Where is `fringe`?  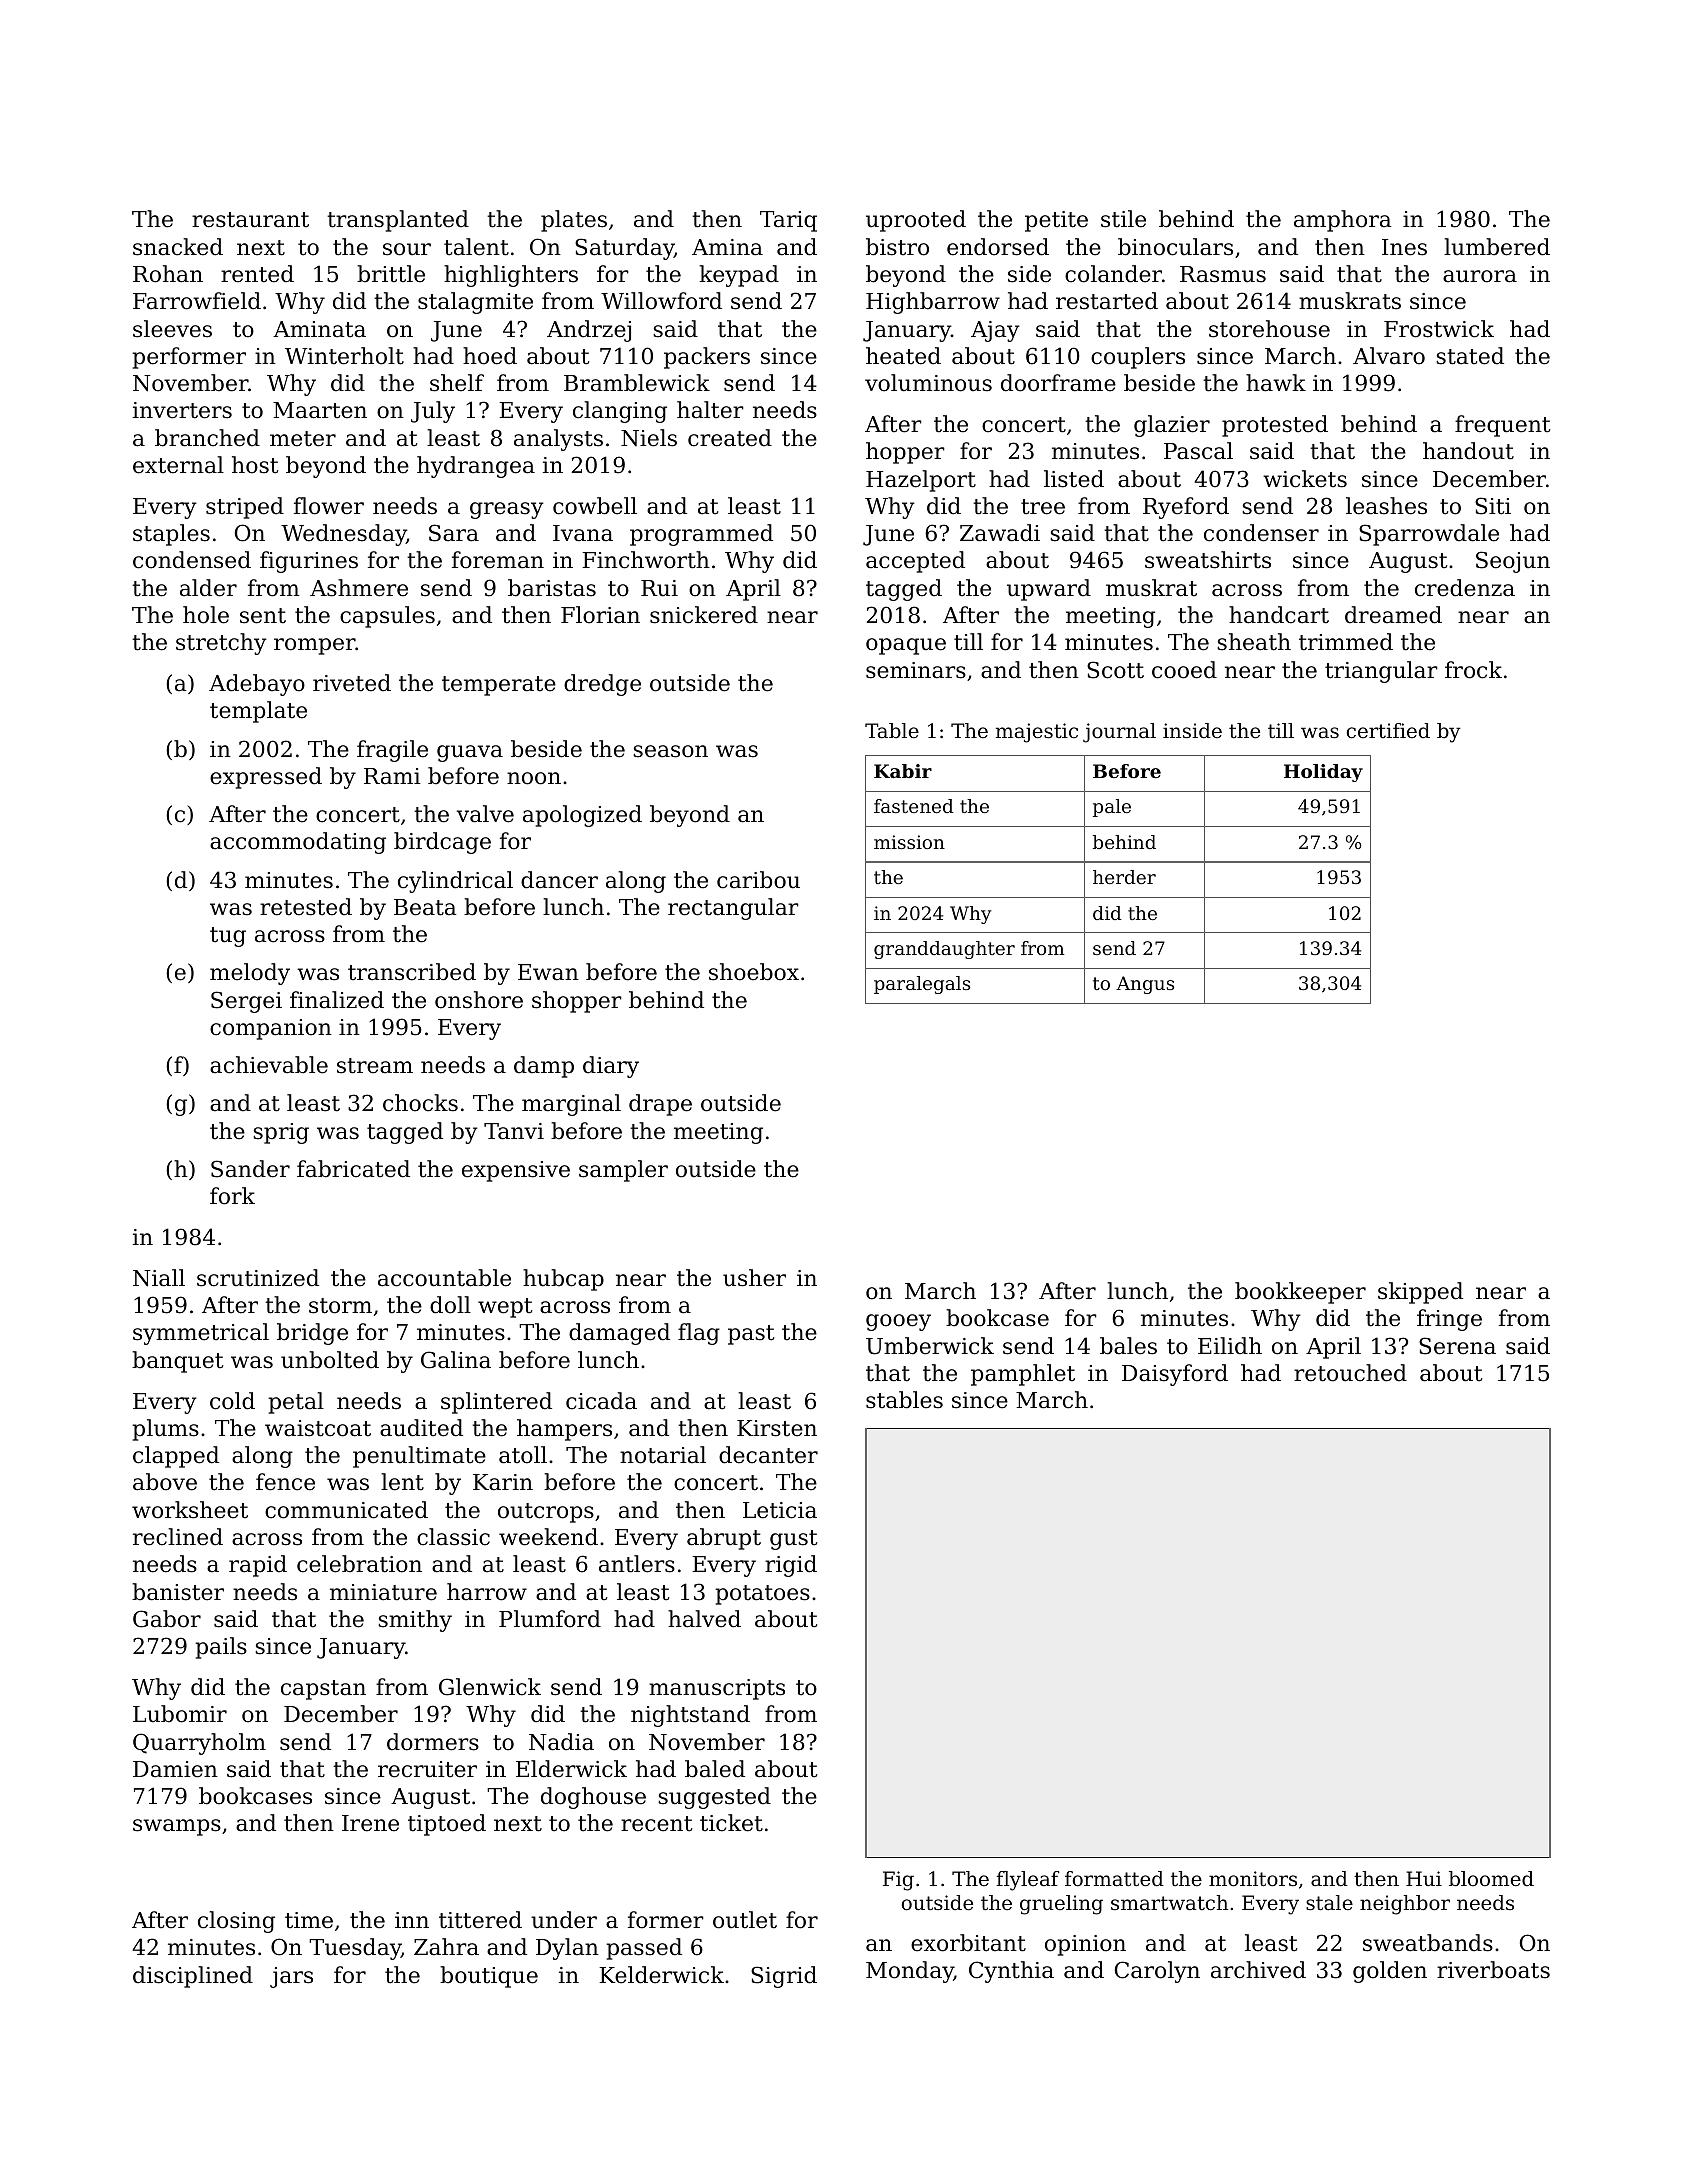
fringe is located at coordinates (1449, 1320).
